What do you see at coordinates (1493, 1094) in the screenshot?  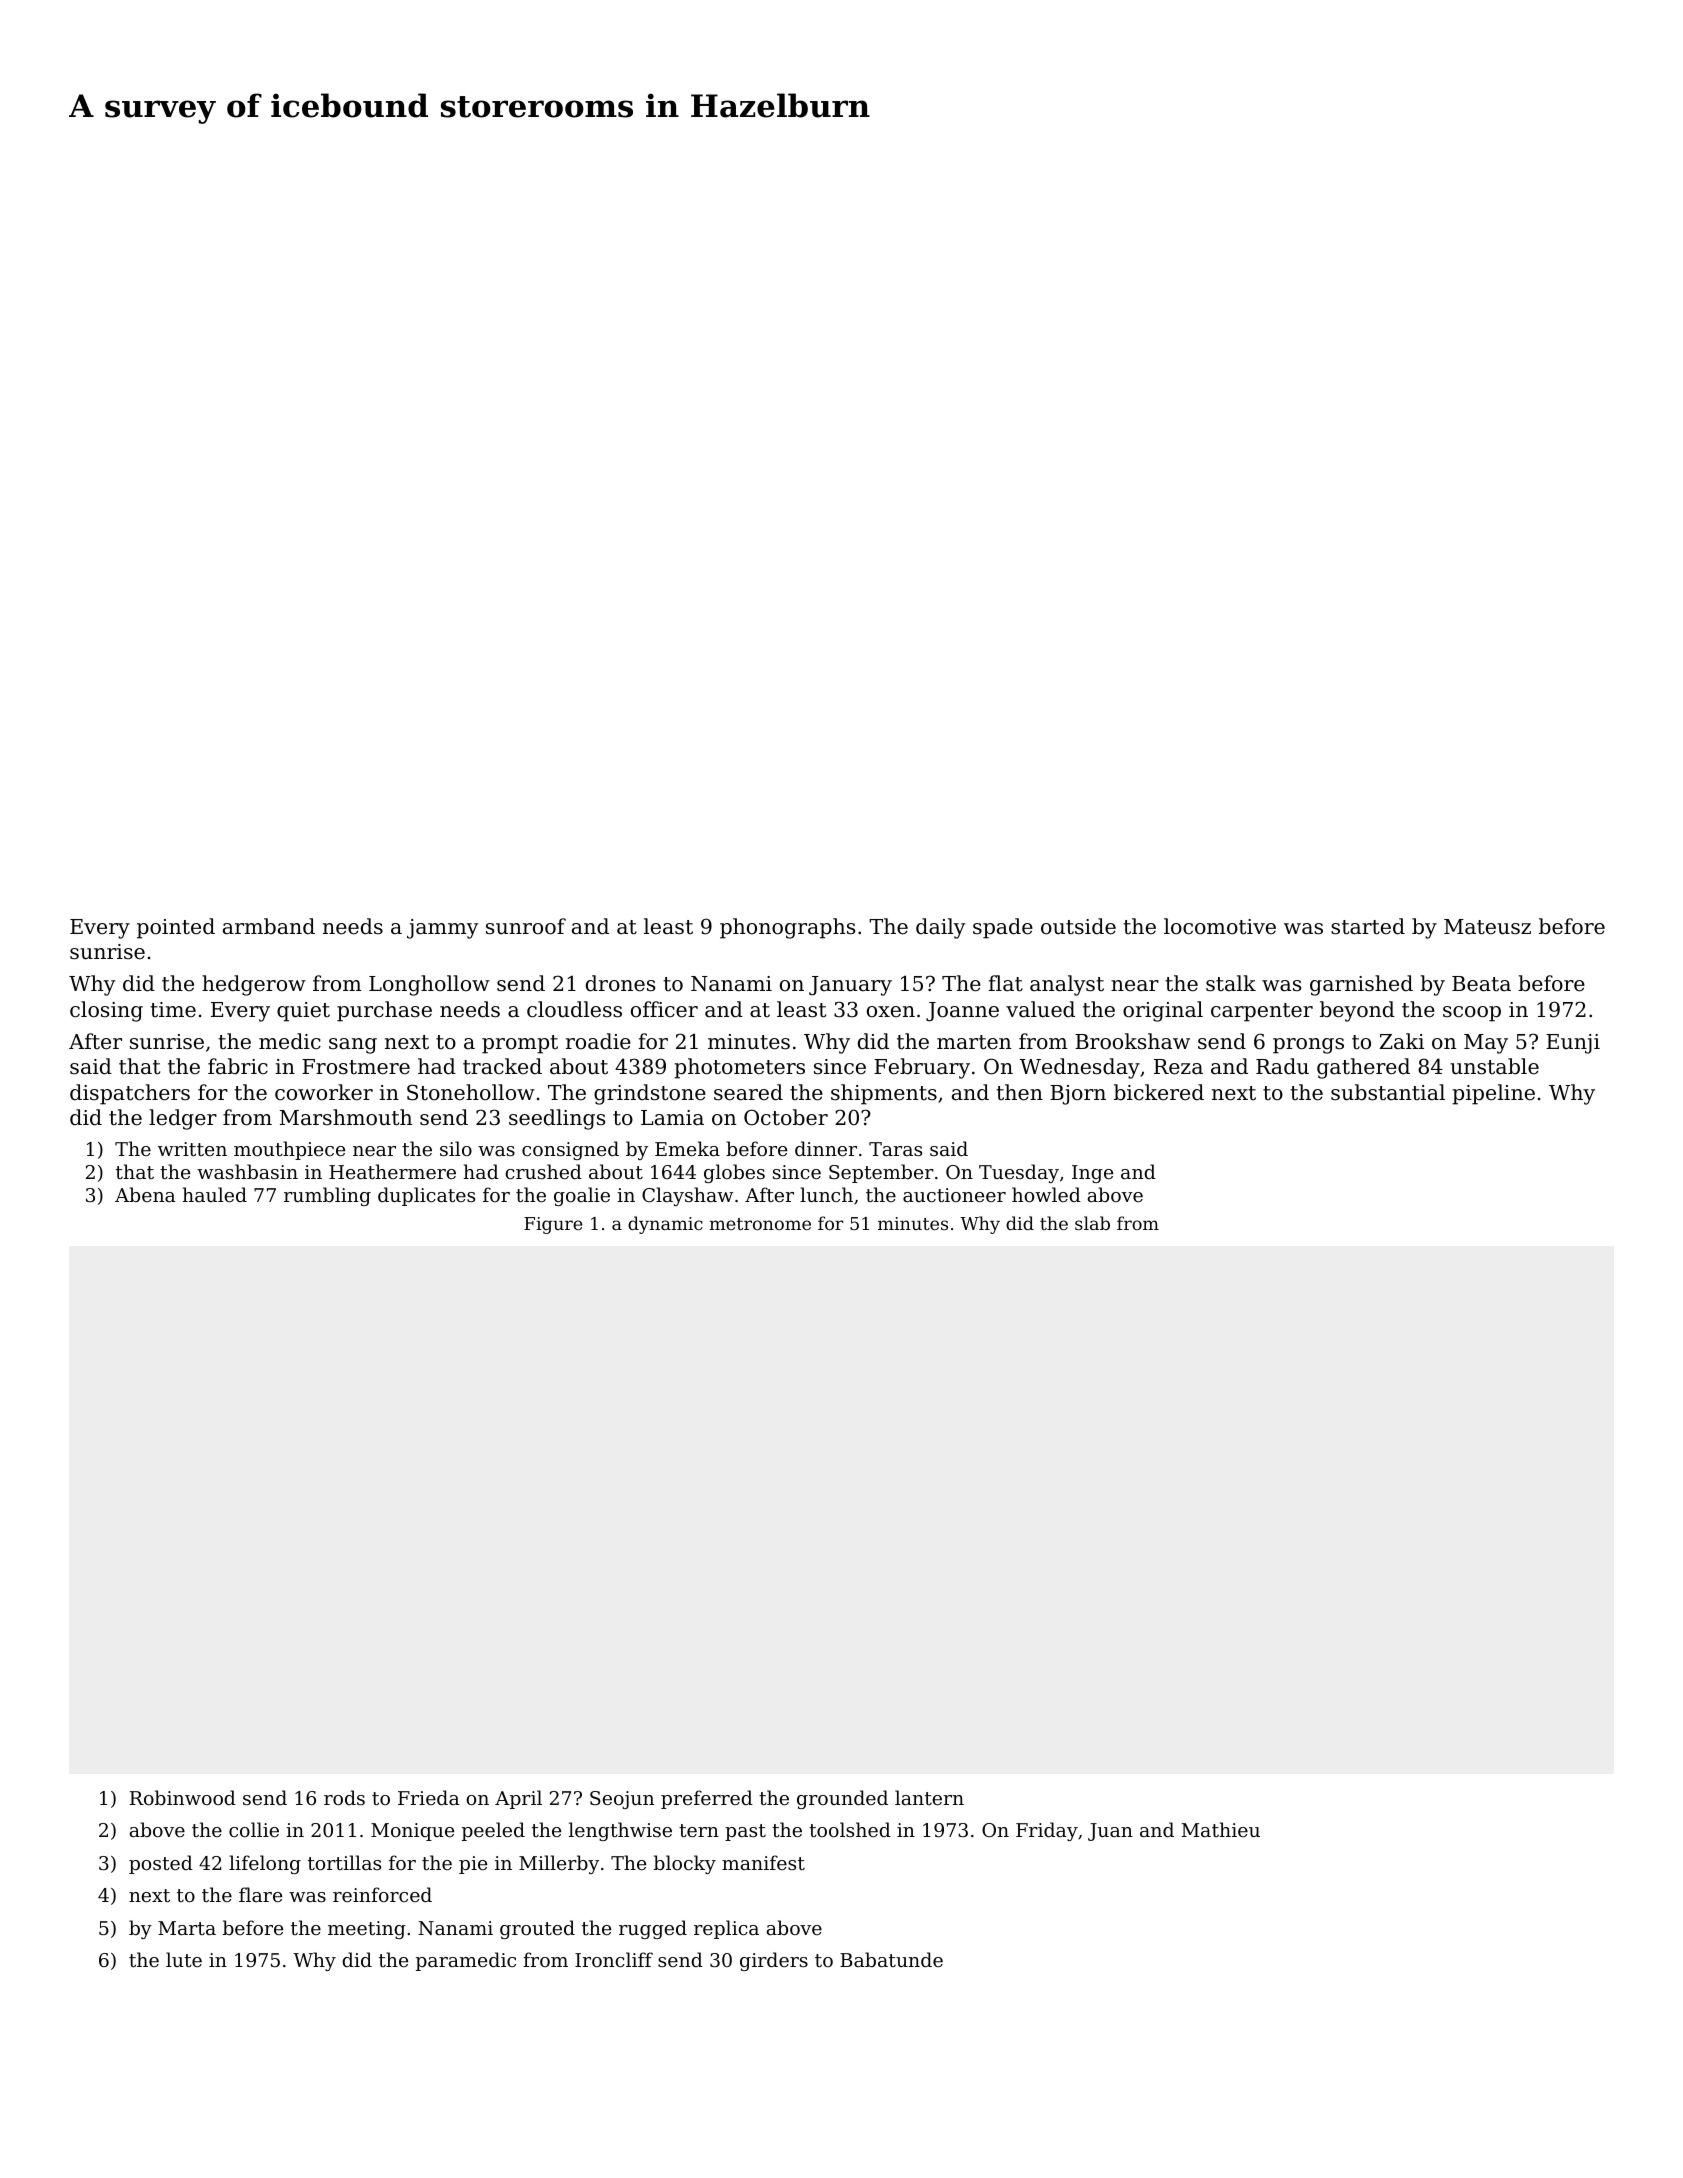 I see `pipeline` at bounding box center [1493, 1094].
